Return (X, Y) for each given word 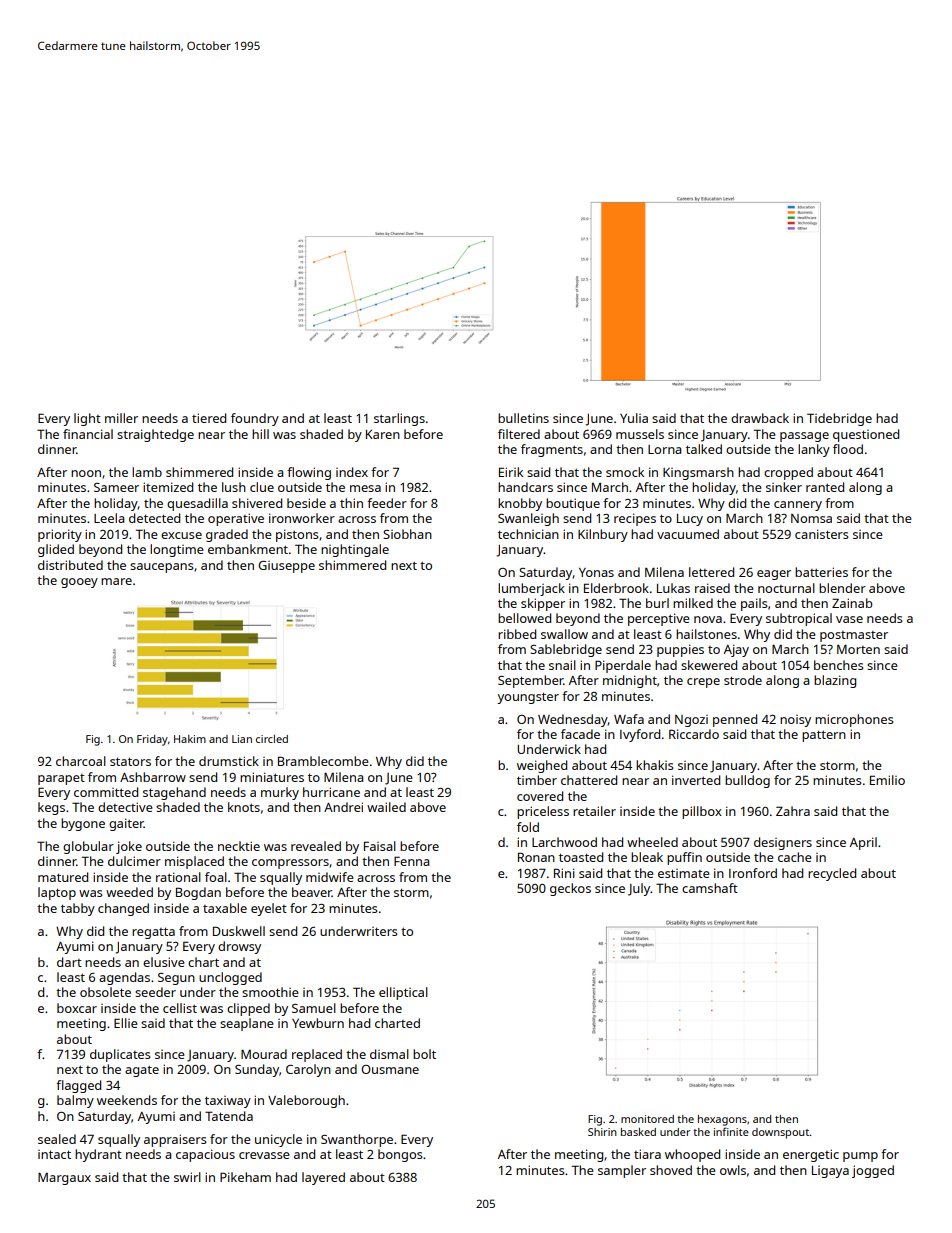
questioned (866, 435)
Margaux (64, 1178)
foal (216, 877)
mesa (365, 488)
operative (236, 519)
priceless (543, 812)
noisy (795, 721)
